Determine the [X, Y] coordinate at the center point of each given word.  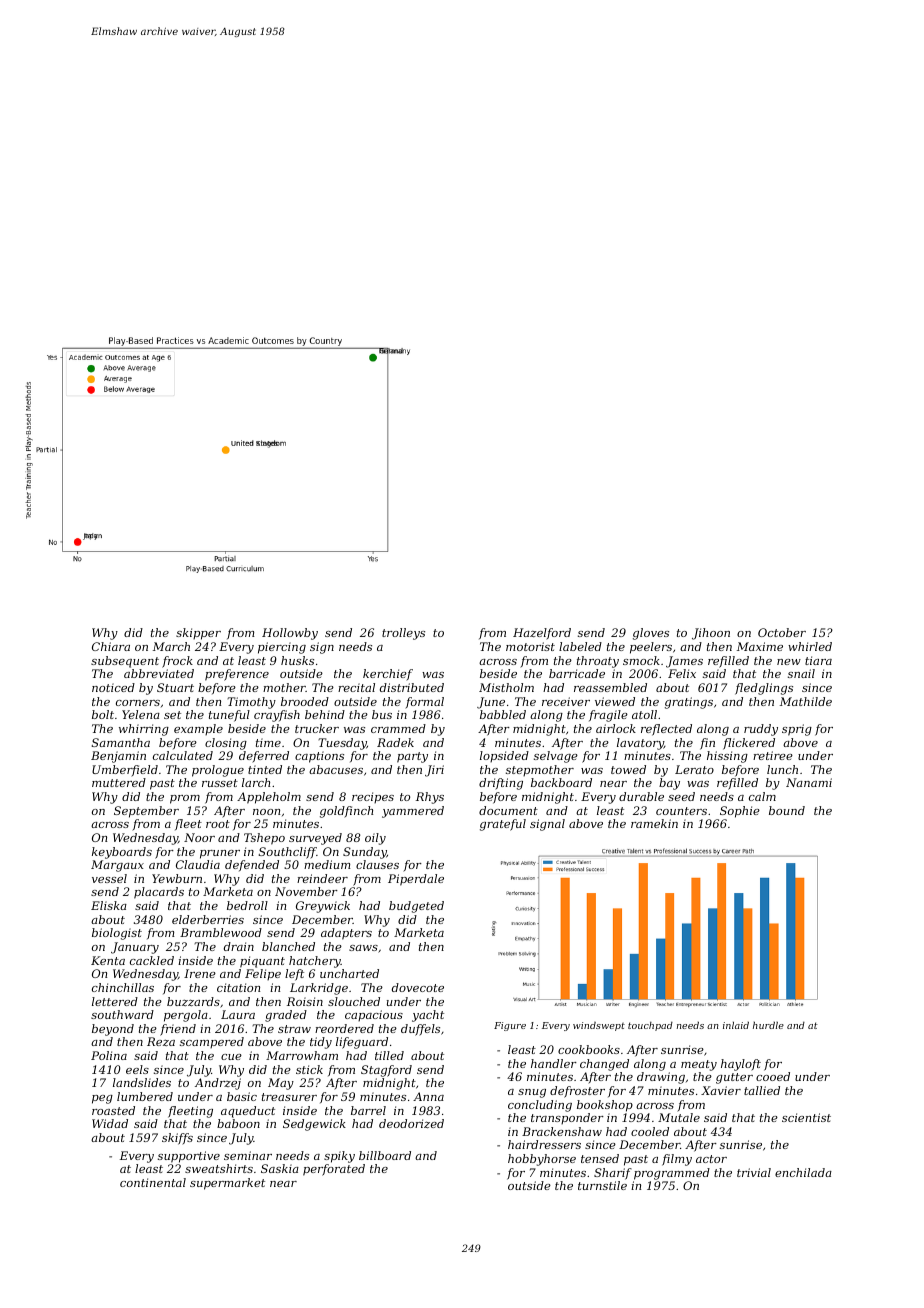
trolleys [403, 634]
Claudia [198, 864]
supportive [189, 1157]
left [294, 975]
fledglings [764, 689]
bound [787, 810]
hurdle [768, 1025]
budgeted [416, 907]
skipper [198, 634]
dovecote [418, 987]
